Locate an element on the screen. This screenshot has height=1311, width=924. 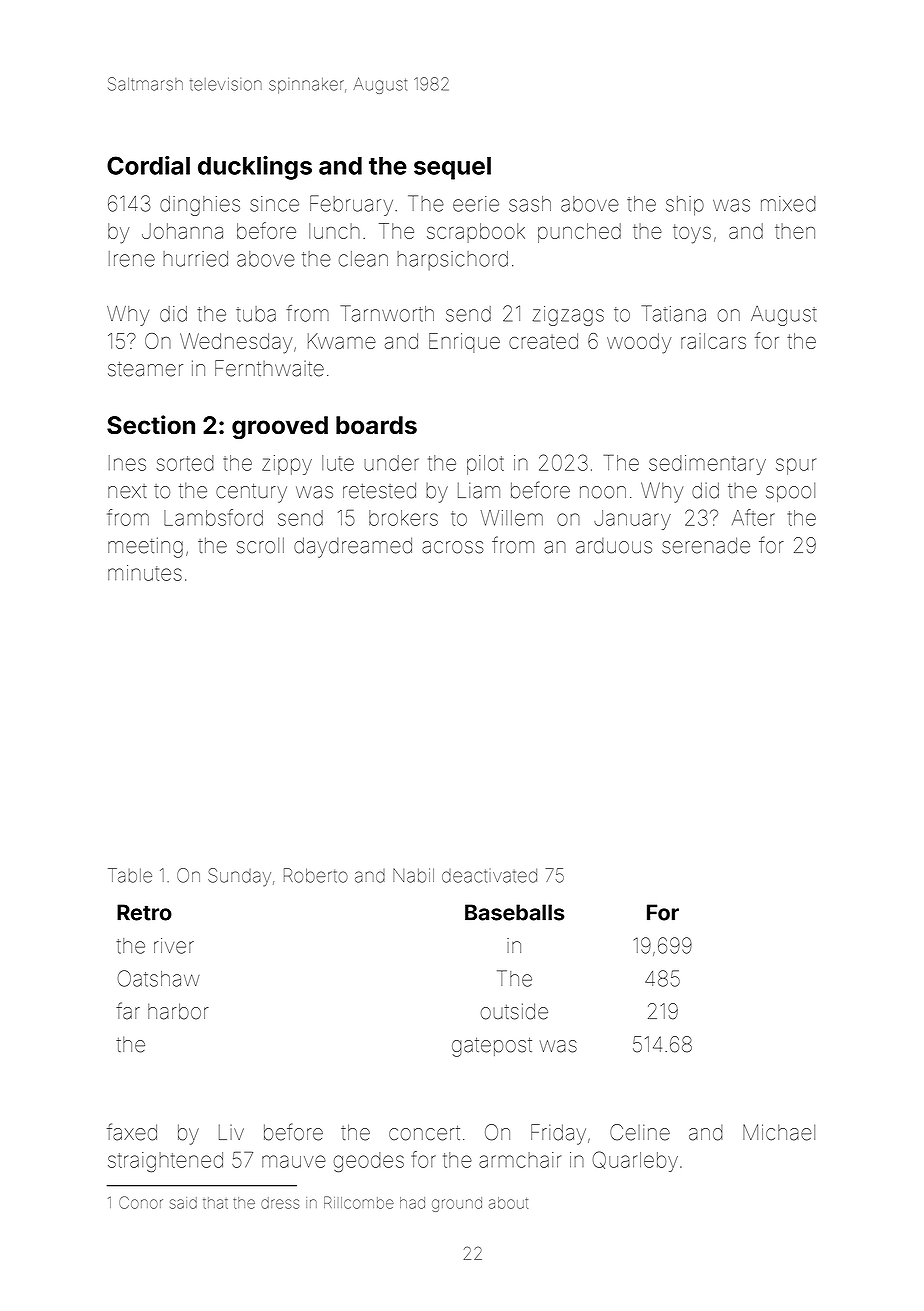
Willem is located at coordinates (512, 518).
